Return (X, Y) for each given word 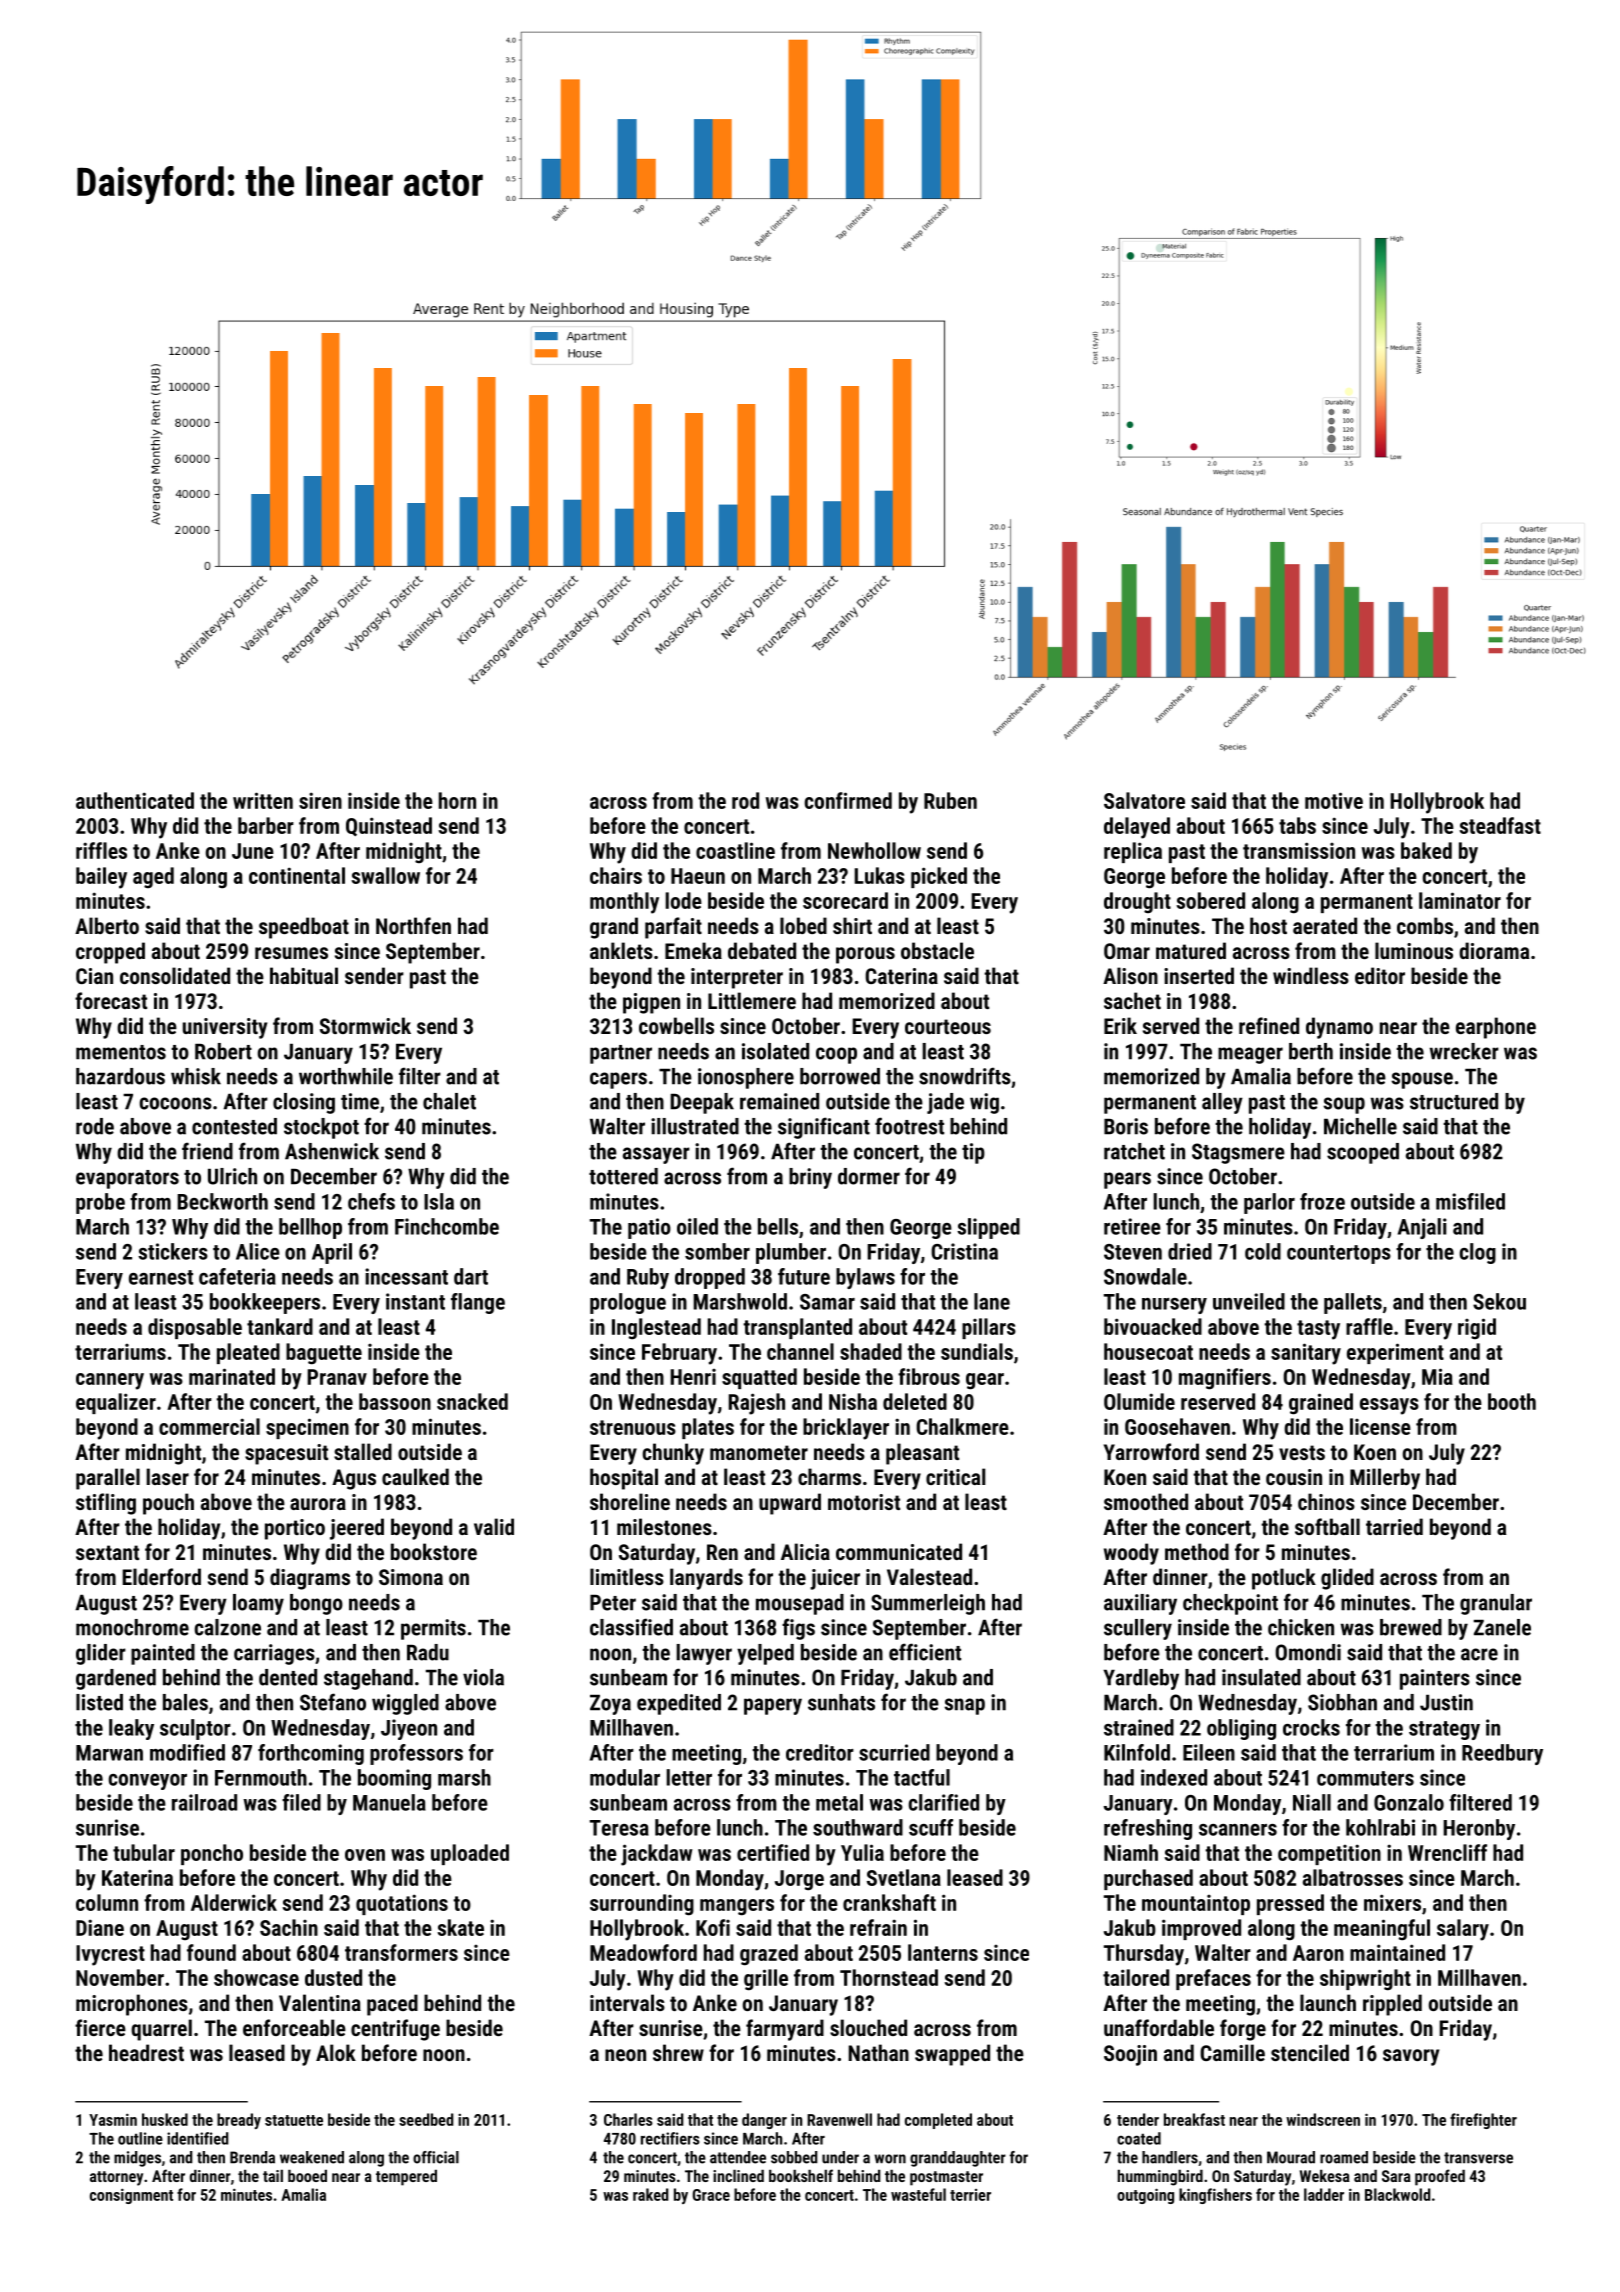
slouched (868, 2027)
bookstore (434, 1551)
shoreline (630, 1501)
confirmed (848, 800)
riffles (101, 850)
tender (1138, 2119)
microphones (132, 2005)
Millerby (1385, 1479)
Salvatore (1144, 800)
